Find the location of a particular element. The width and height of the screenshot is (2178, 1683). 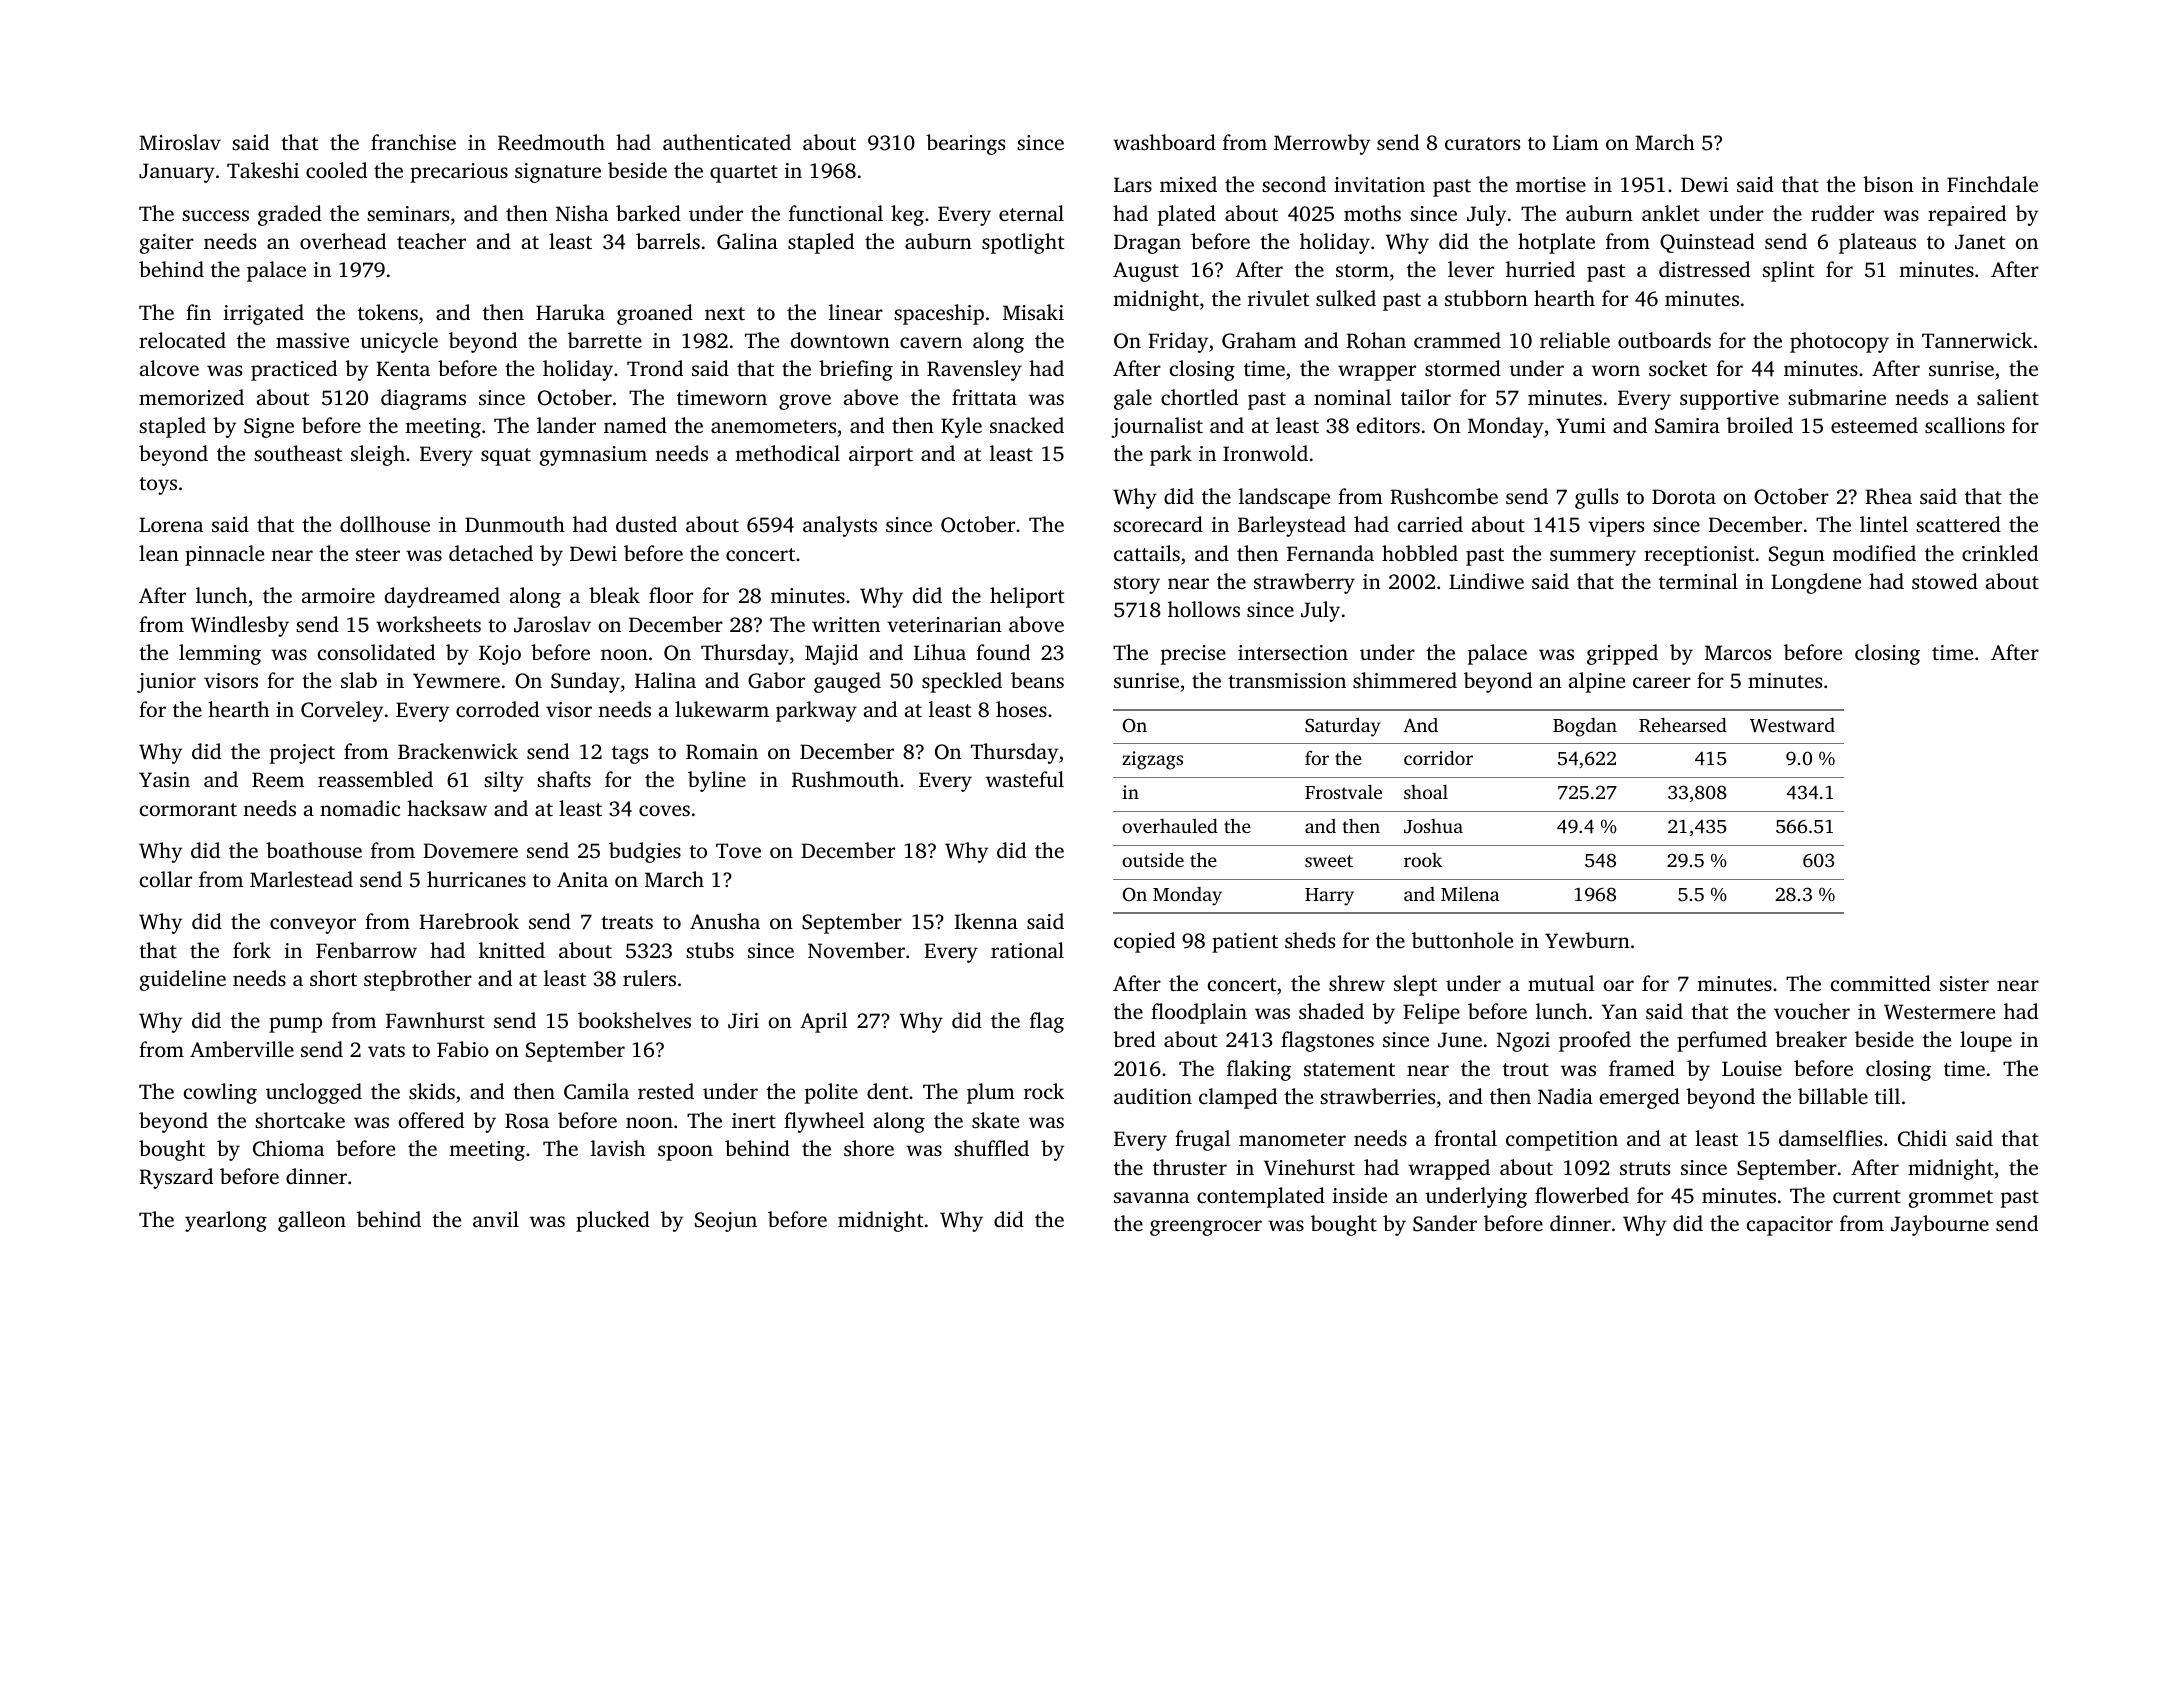

plucked is located at coordinates (613, 1221).
